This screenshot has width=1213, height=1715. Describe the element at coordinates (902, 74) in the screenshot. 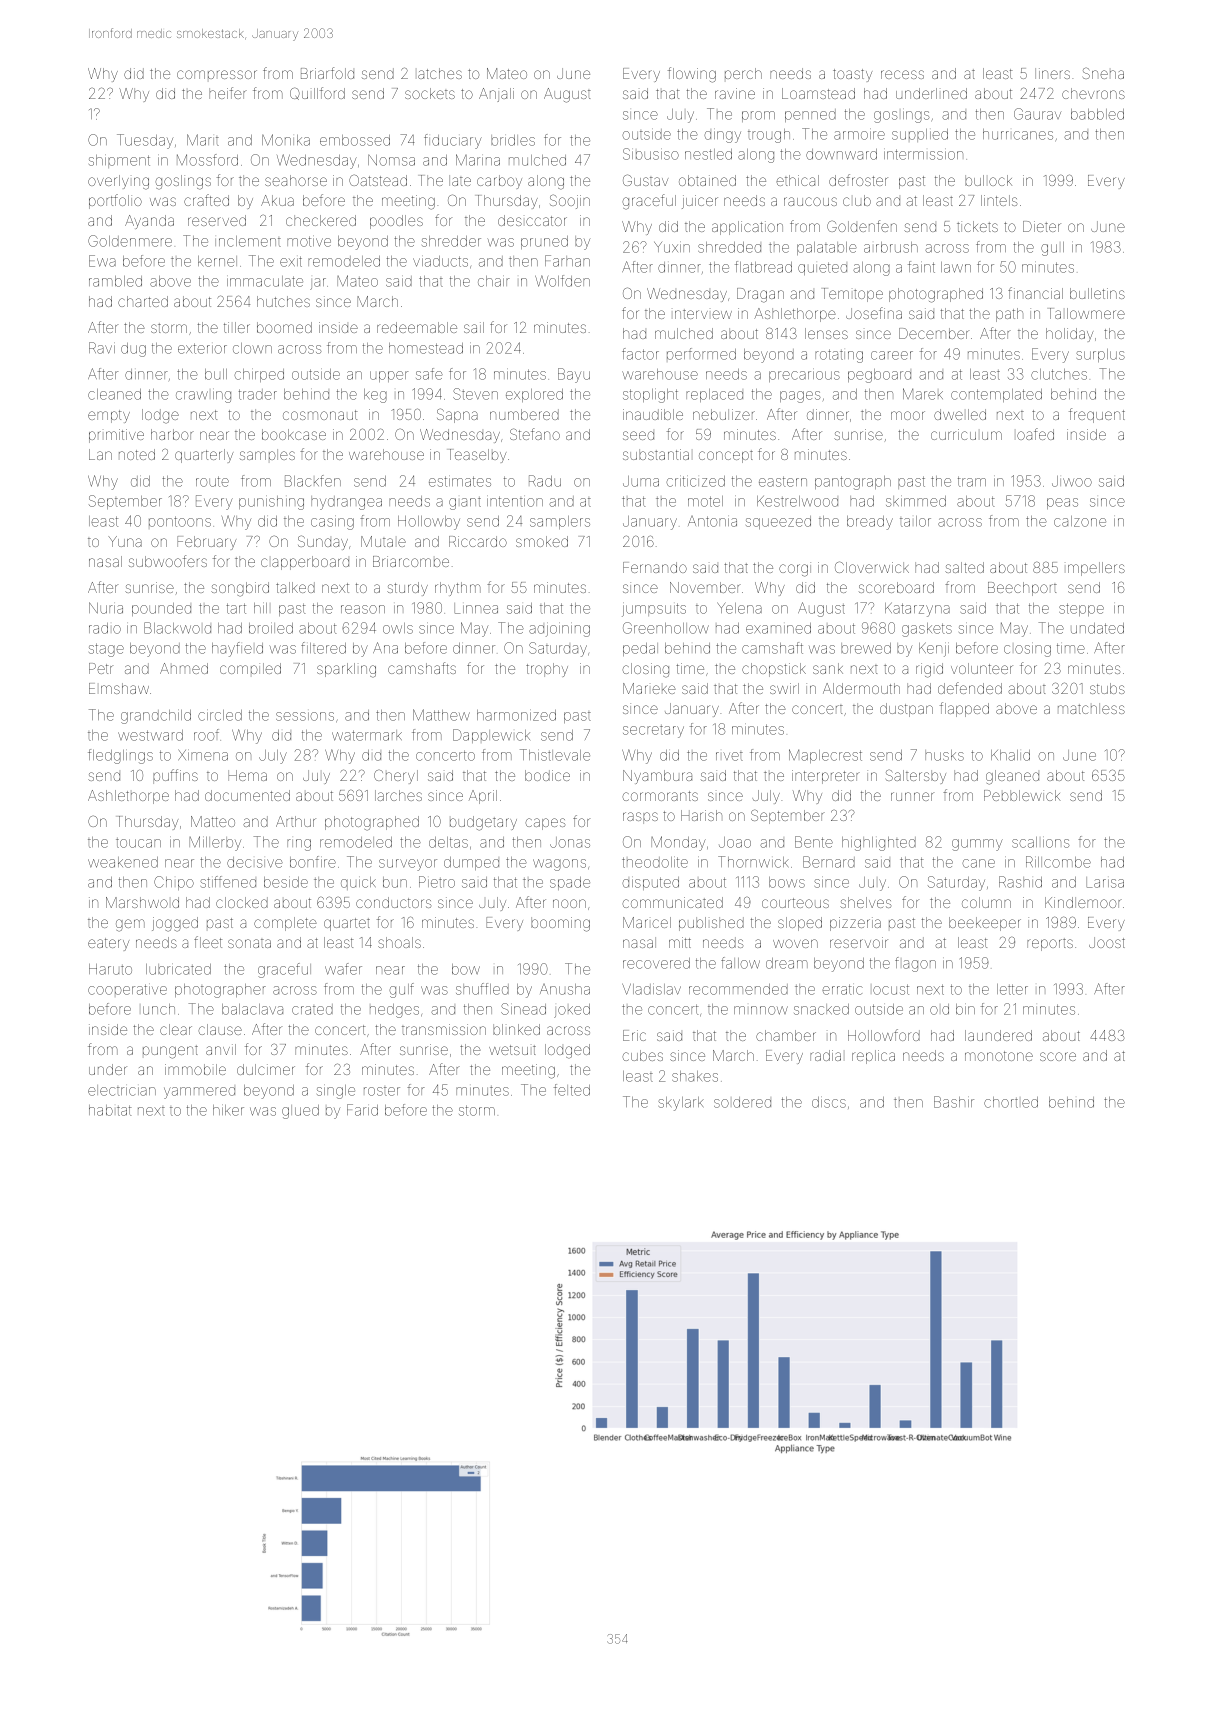

I see `recess` at that location.
